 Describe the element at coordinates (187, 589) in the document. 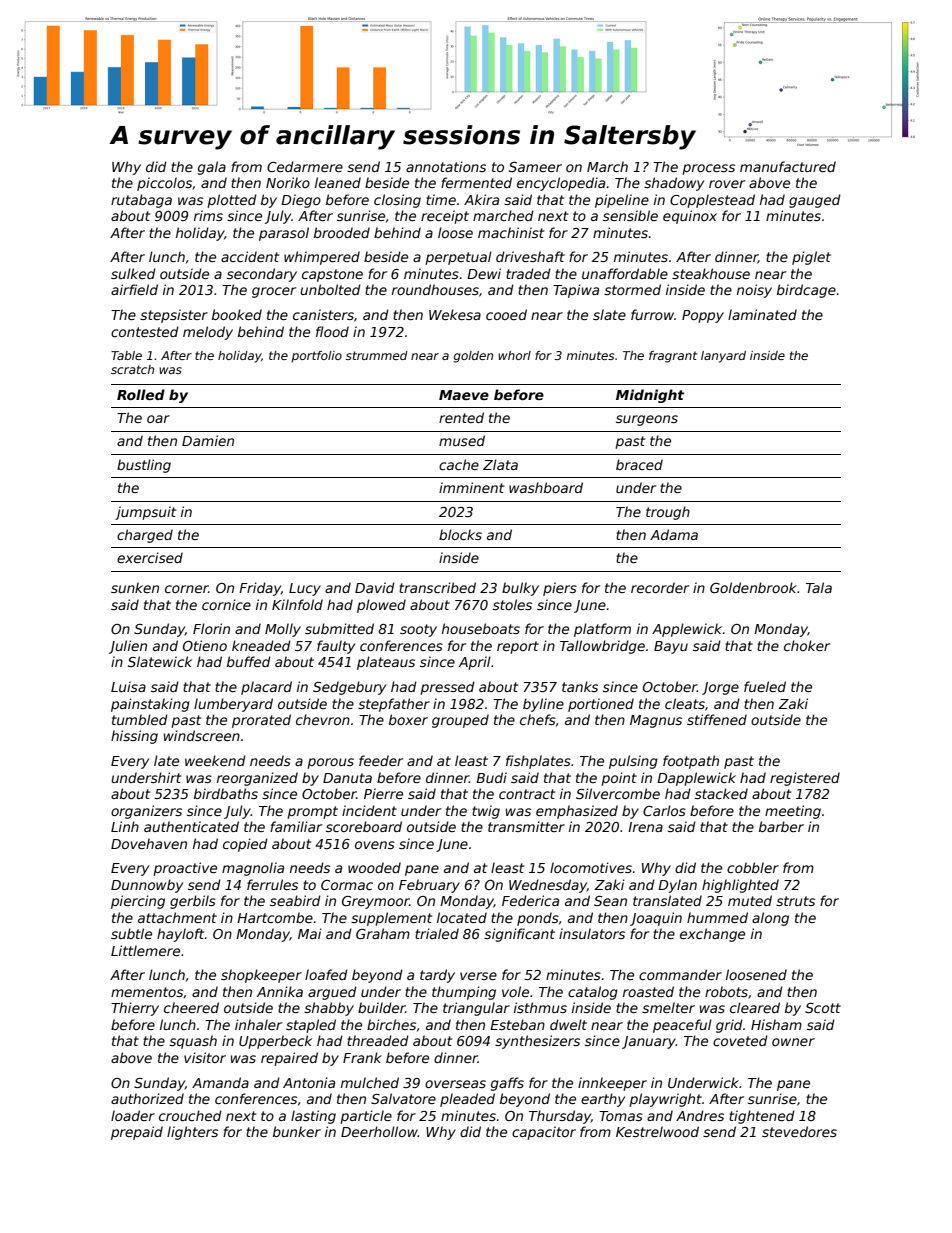

I see `corner` at that location.
